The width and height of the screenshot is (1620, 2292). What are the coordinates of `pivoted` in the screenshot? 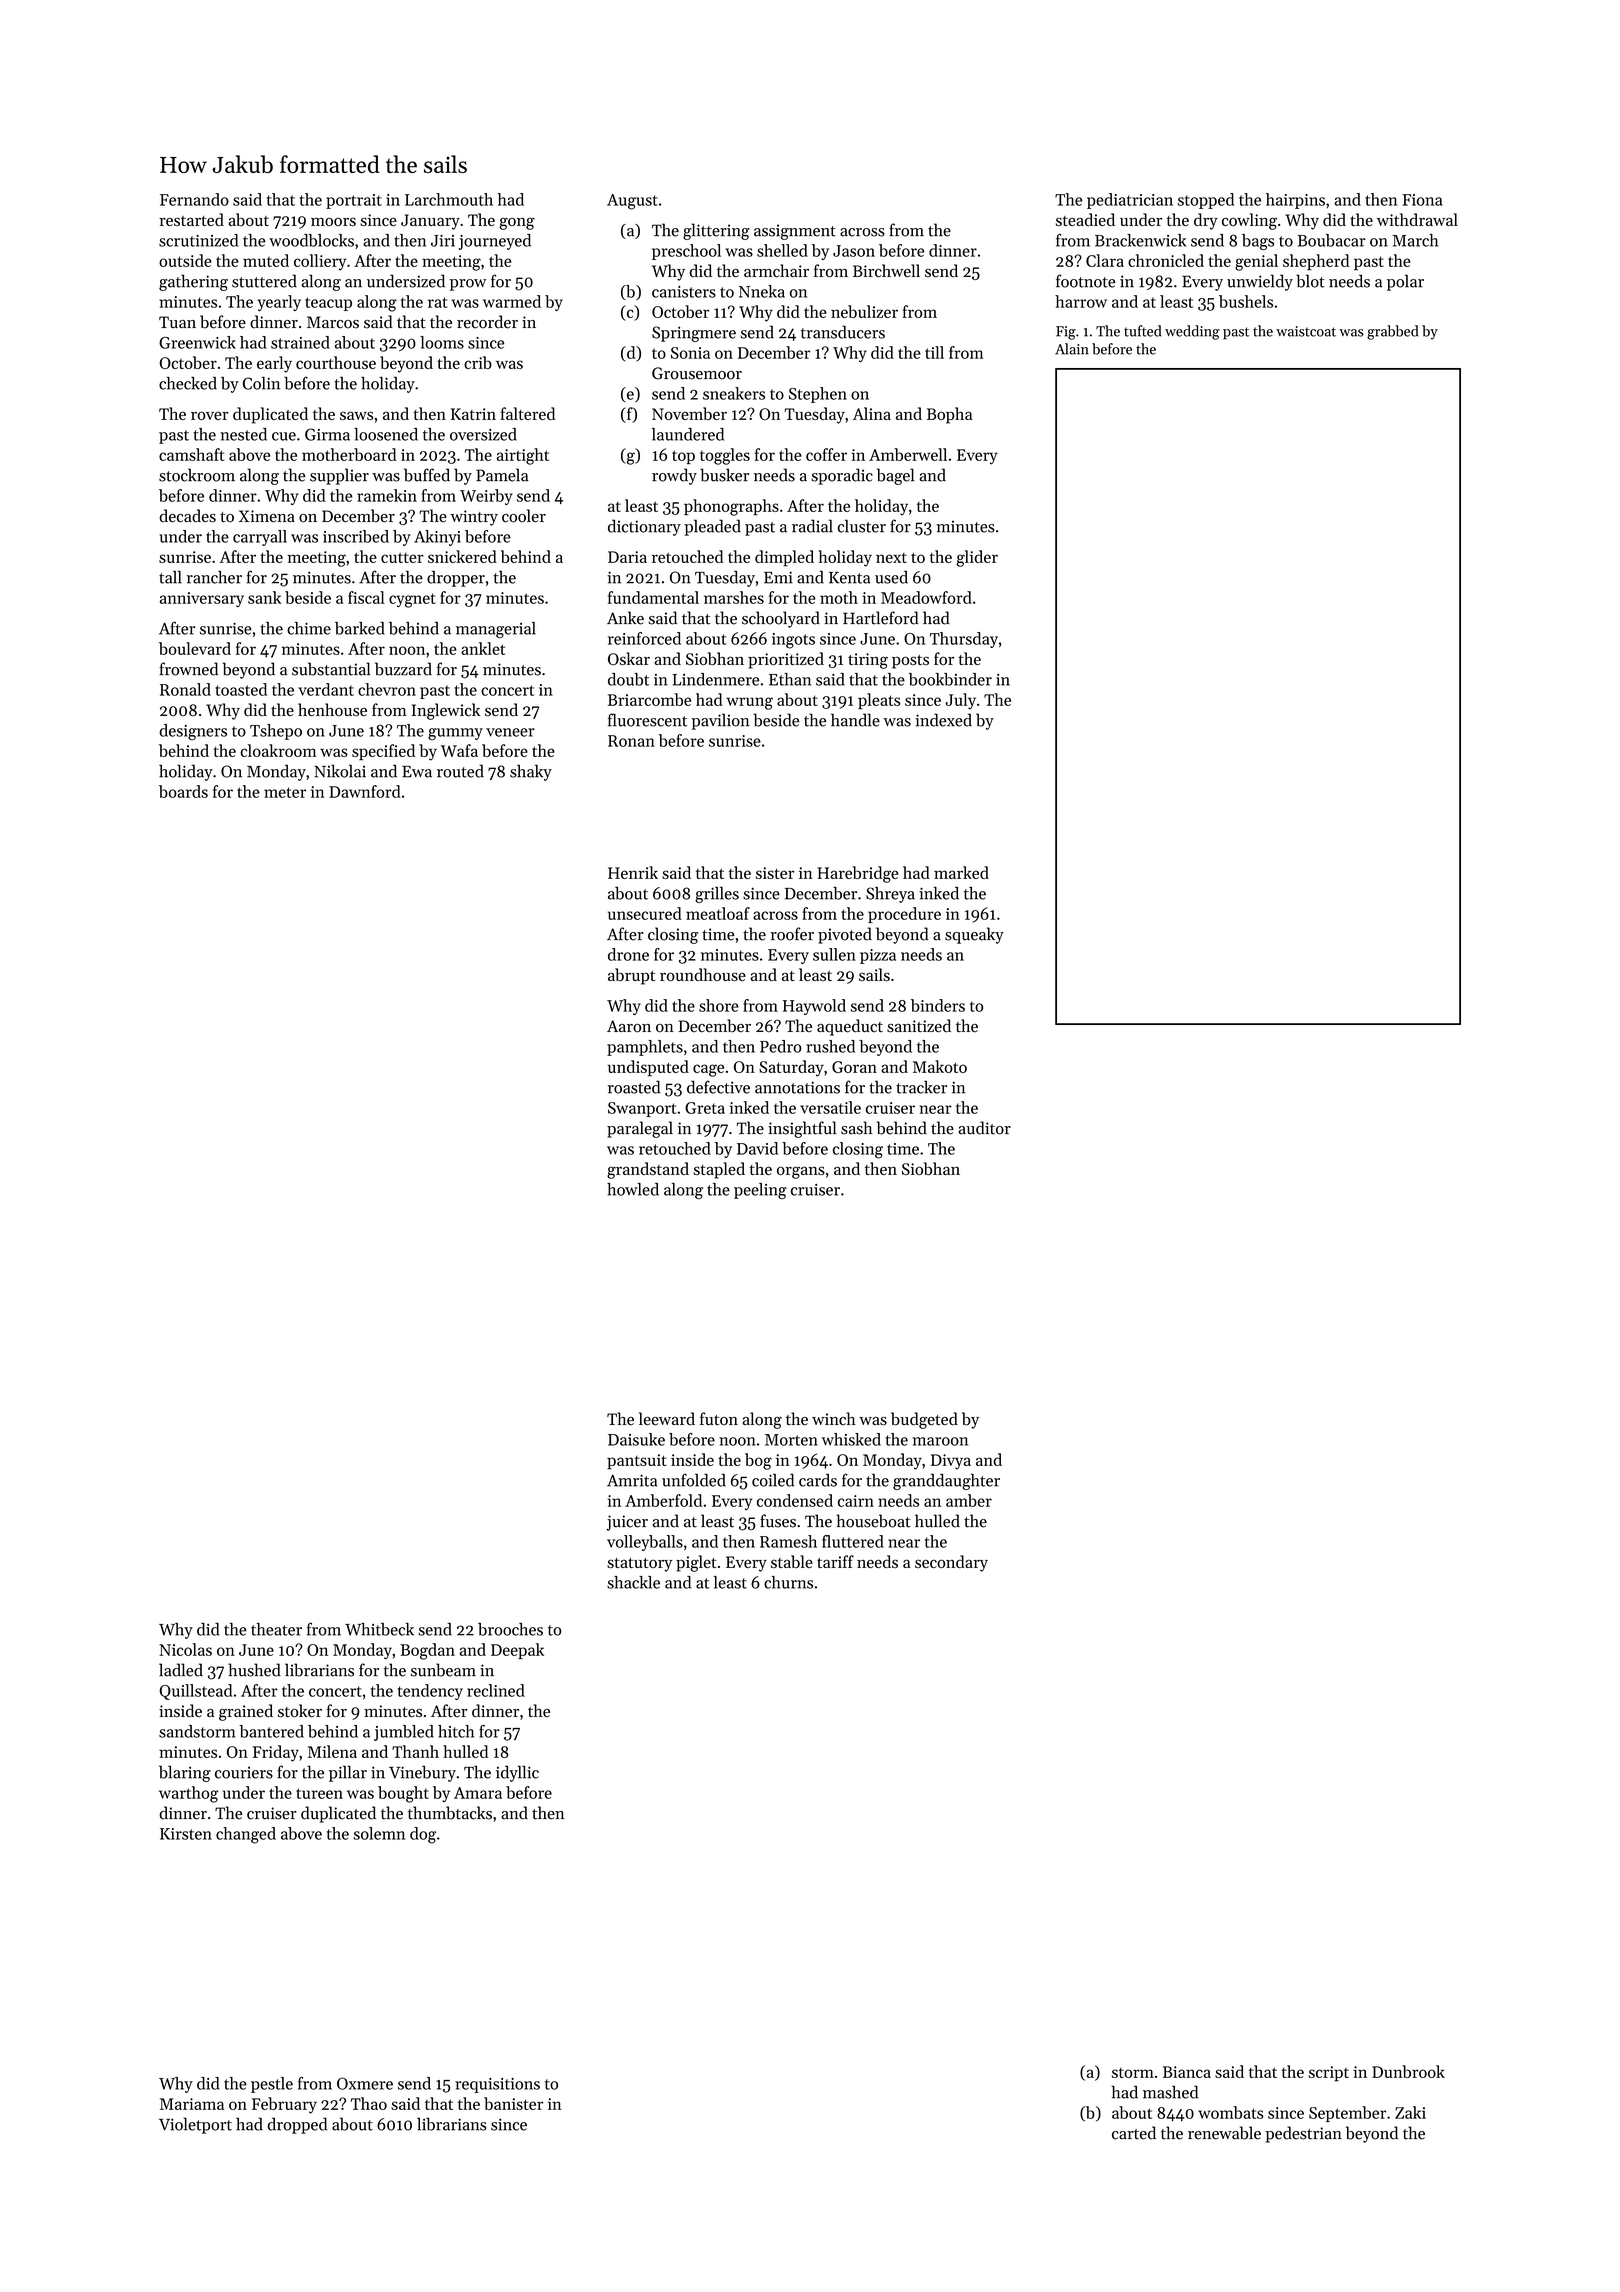 It's located at (845, 935).
